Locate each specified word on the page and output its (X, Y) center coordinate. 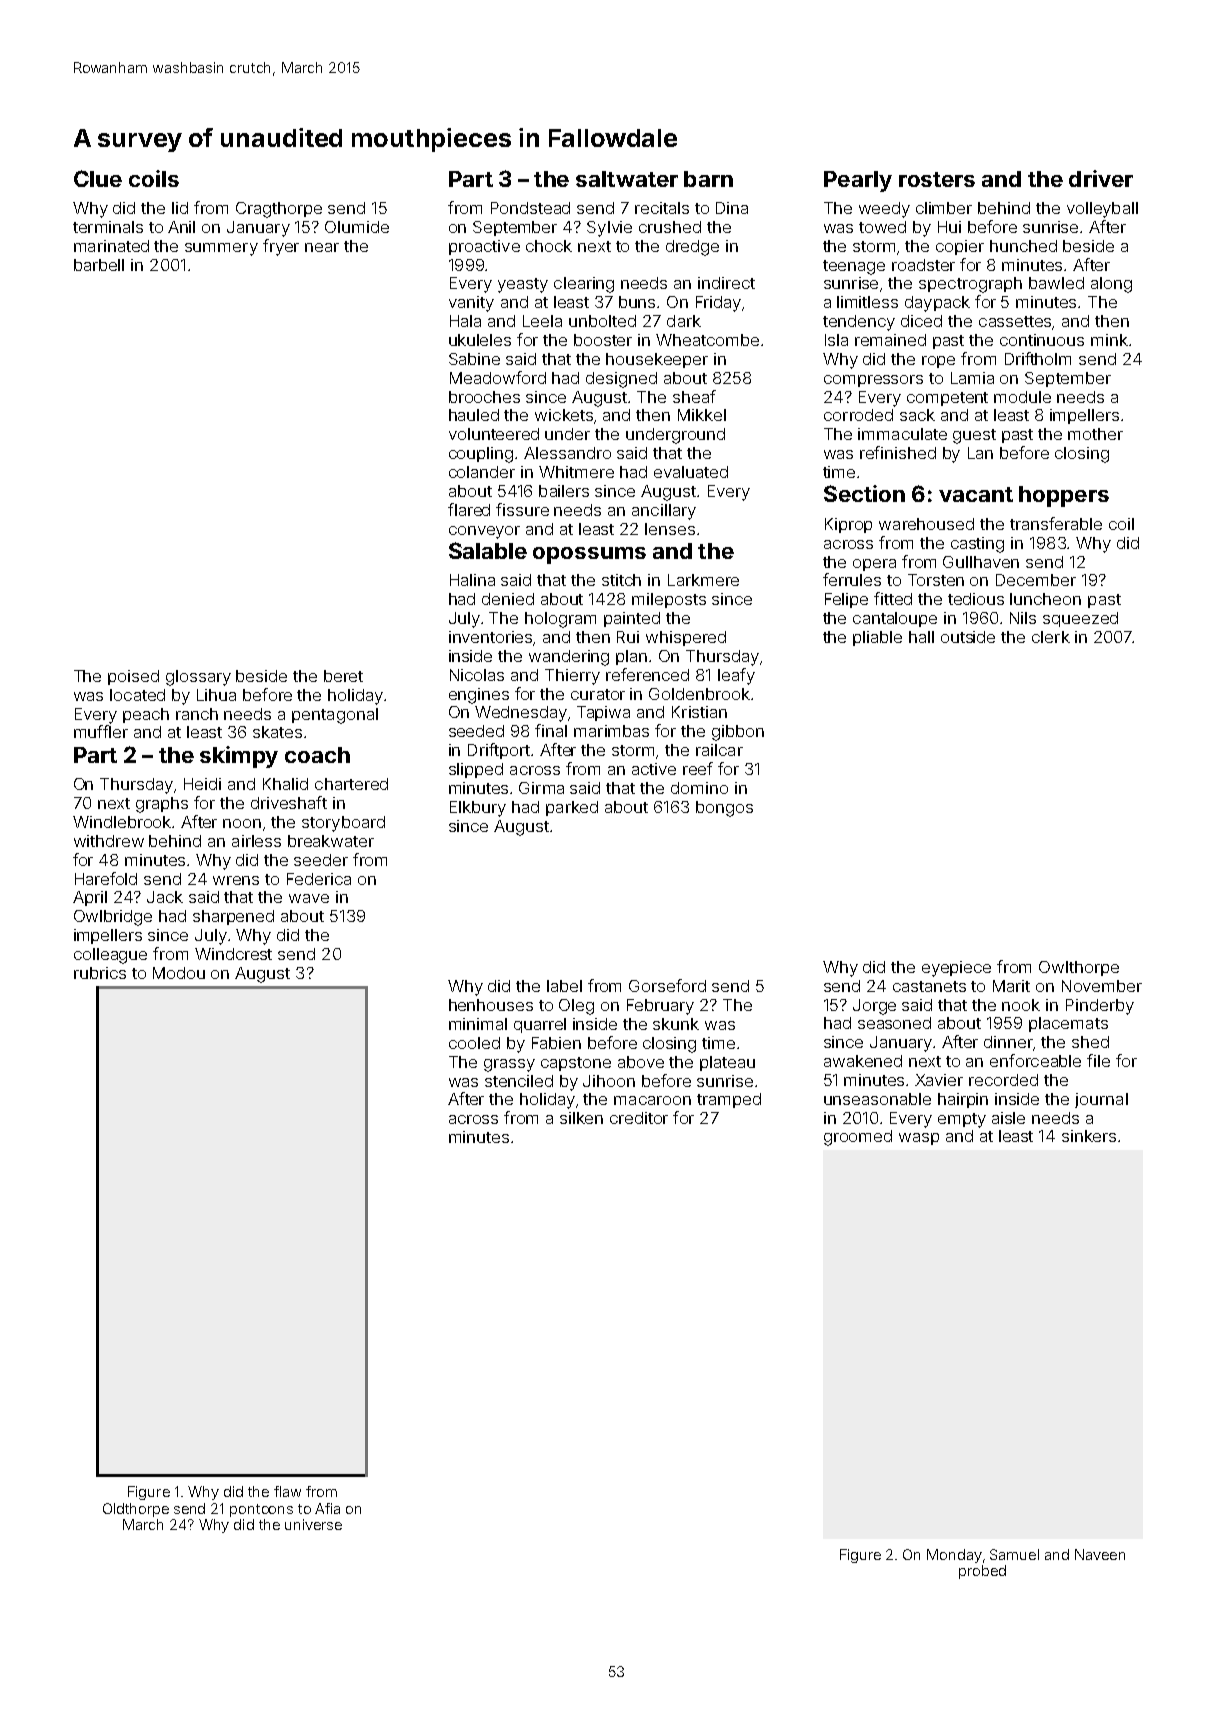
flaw (287, 1491)
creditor (639, 1118)
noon (242, 823)
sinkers (1089, 1136)
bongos (724, 809)
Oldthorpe (136, 1510)
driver (1101, 178)
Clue (98, 178)
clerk (1051, 637)
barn (708, 179)
